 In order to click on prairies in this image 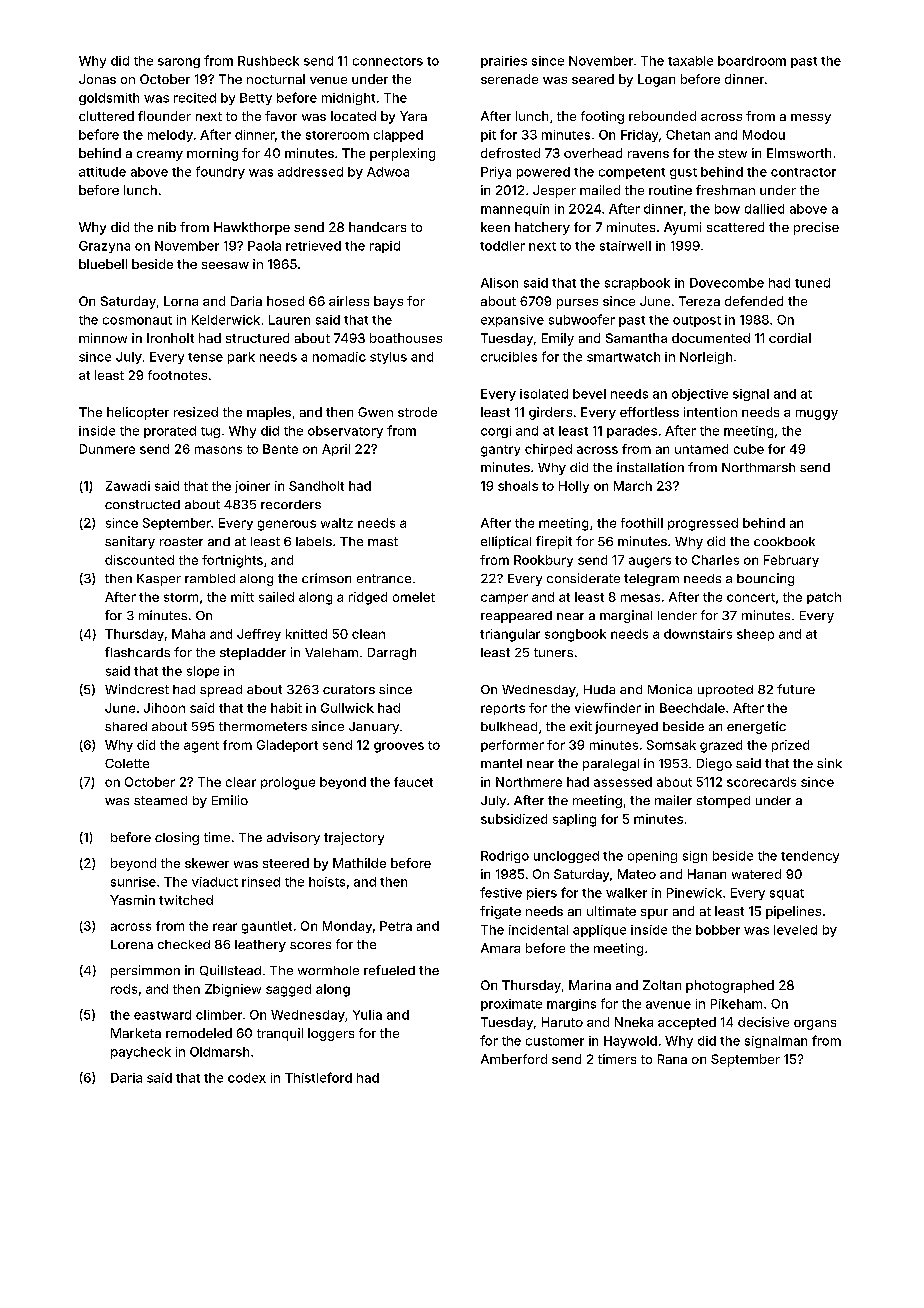, I will do `click(504, 62)`.
